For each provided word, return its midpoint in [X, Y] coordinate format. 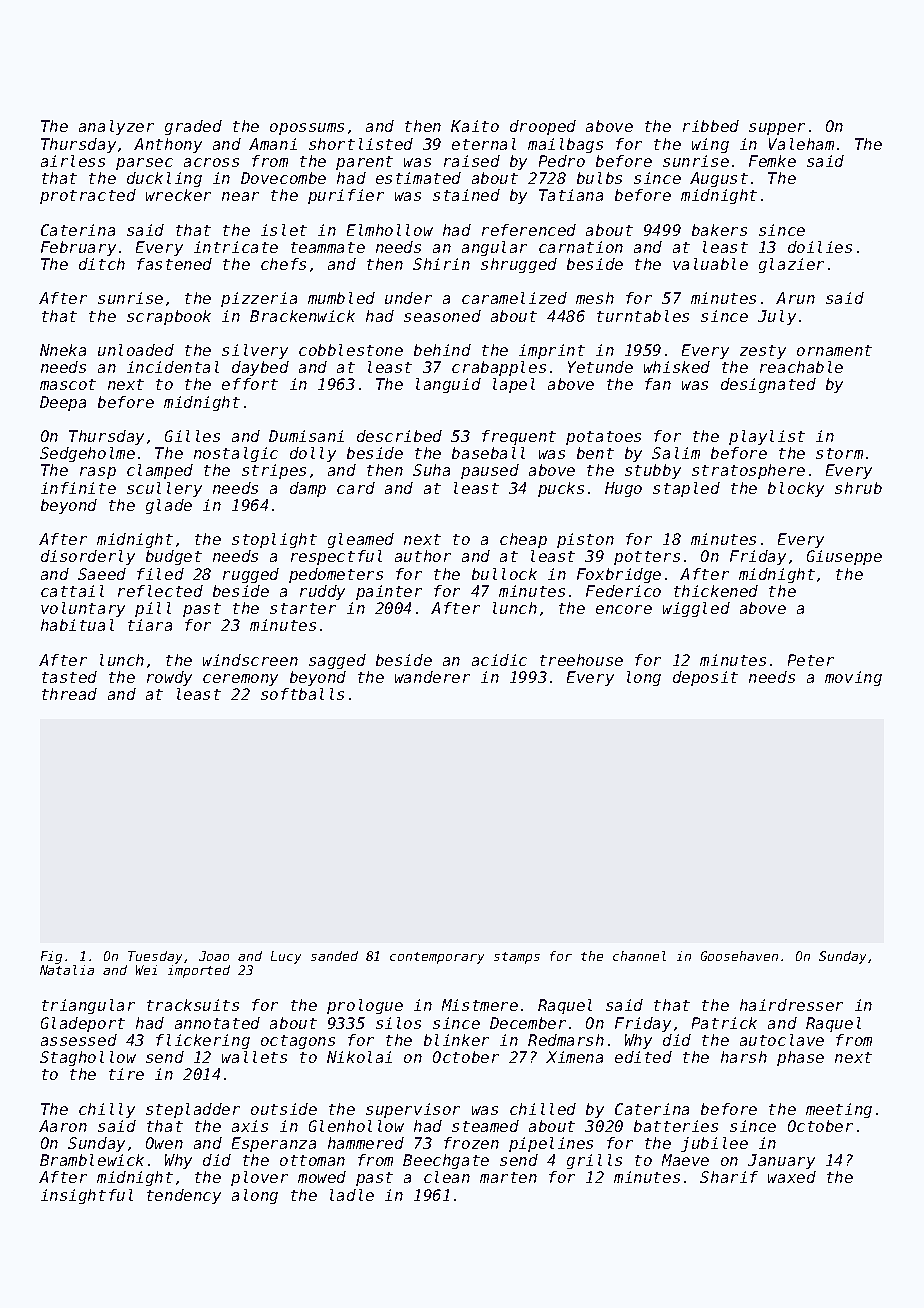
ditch [102, 264]
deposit [705, 678]
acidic [499, 660]
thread [69, 694]
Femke [772, 161]
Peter [811, 660]
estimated [418, 178]
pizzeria [259, 299]
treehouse [581, 660]
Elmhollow [390, 230]
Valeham [801, 144]
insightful [87, 1196]
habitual [77, 625]
